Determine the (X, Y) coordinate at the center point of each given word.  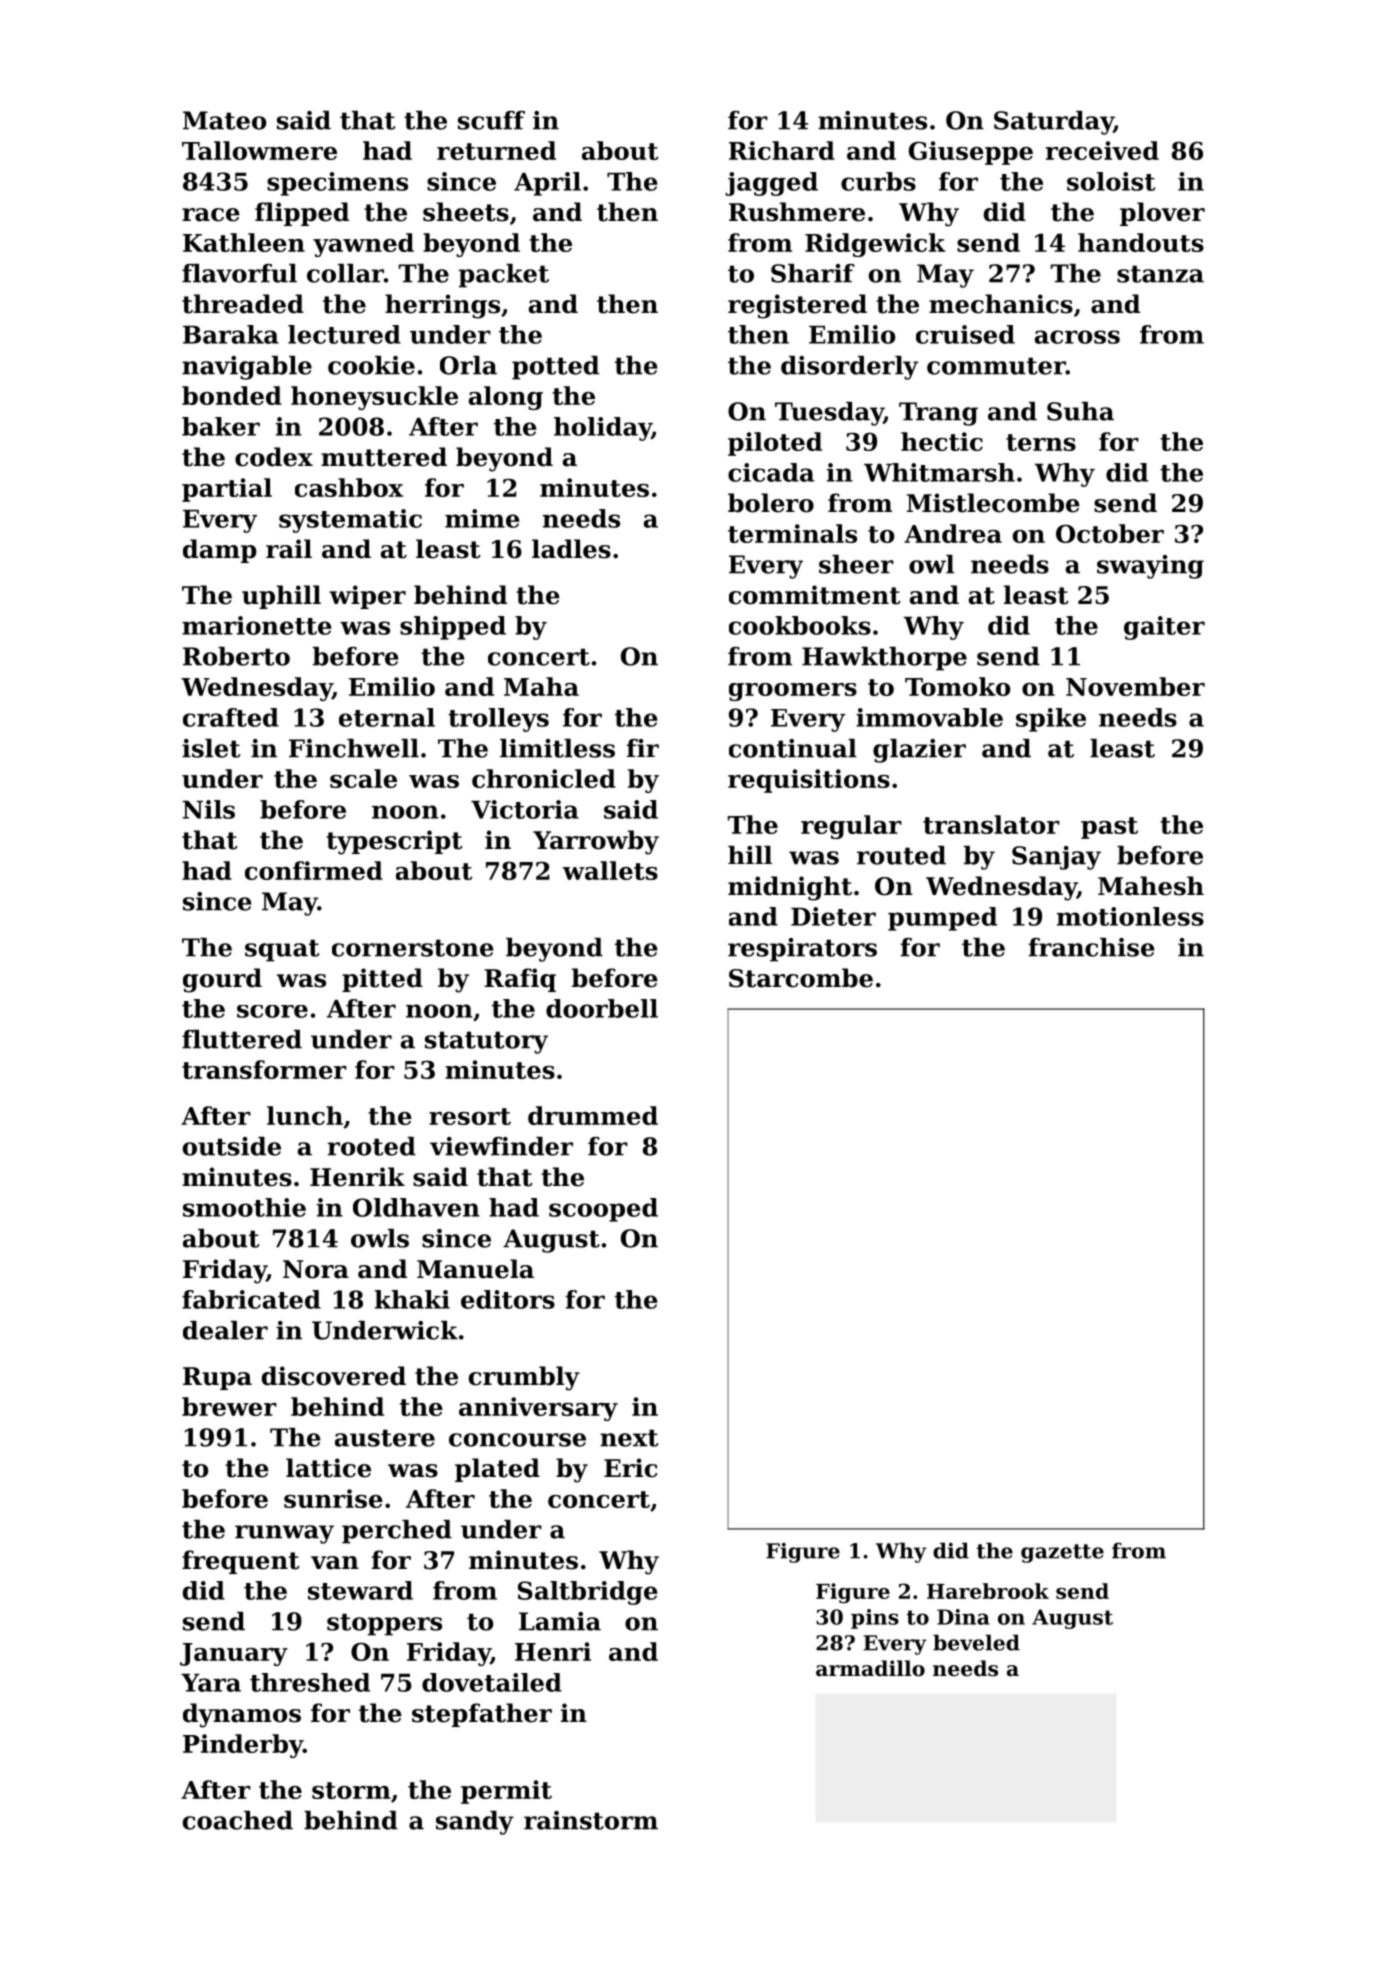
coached (238, 1820)
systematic (350, 521)
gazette (1062, 1553)
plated (497, 1470)
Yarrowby (596, 842)
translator (991, 824)
